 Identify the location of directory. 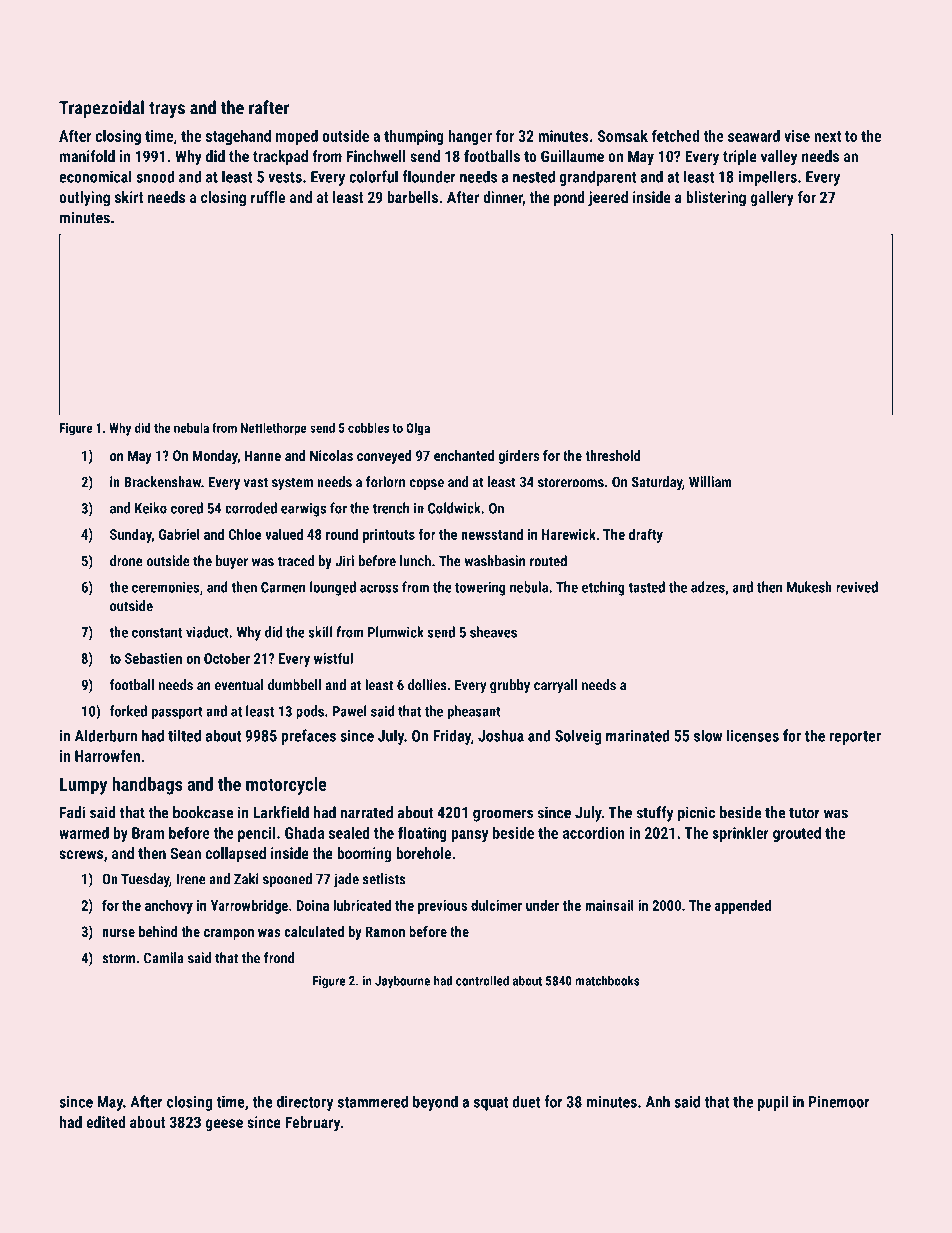
(305, 1103).
